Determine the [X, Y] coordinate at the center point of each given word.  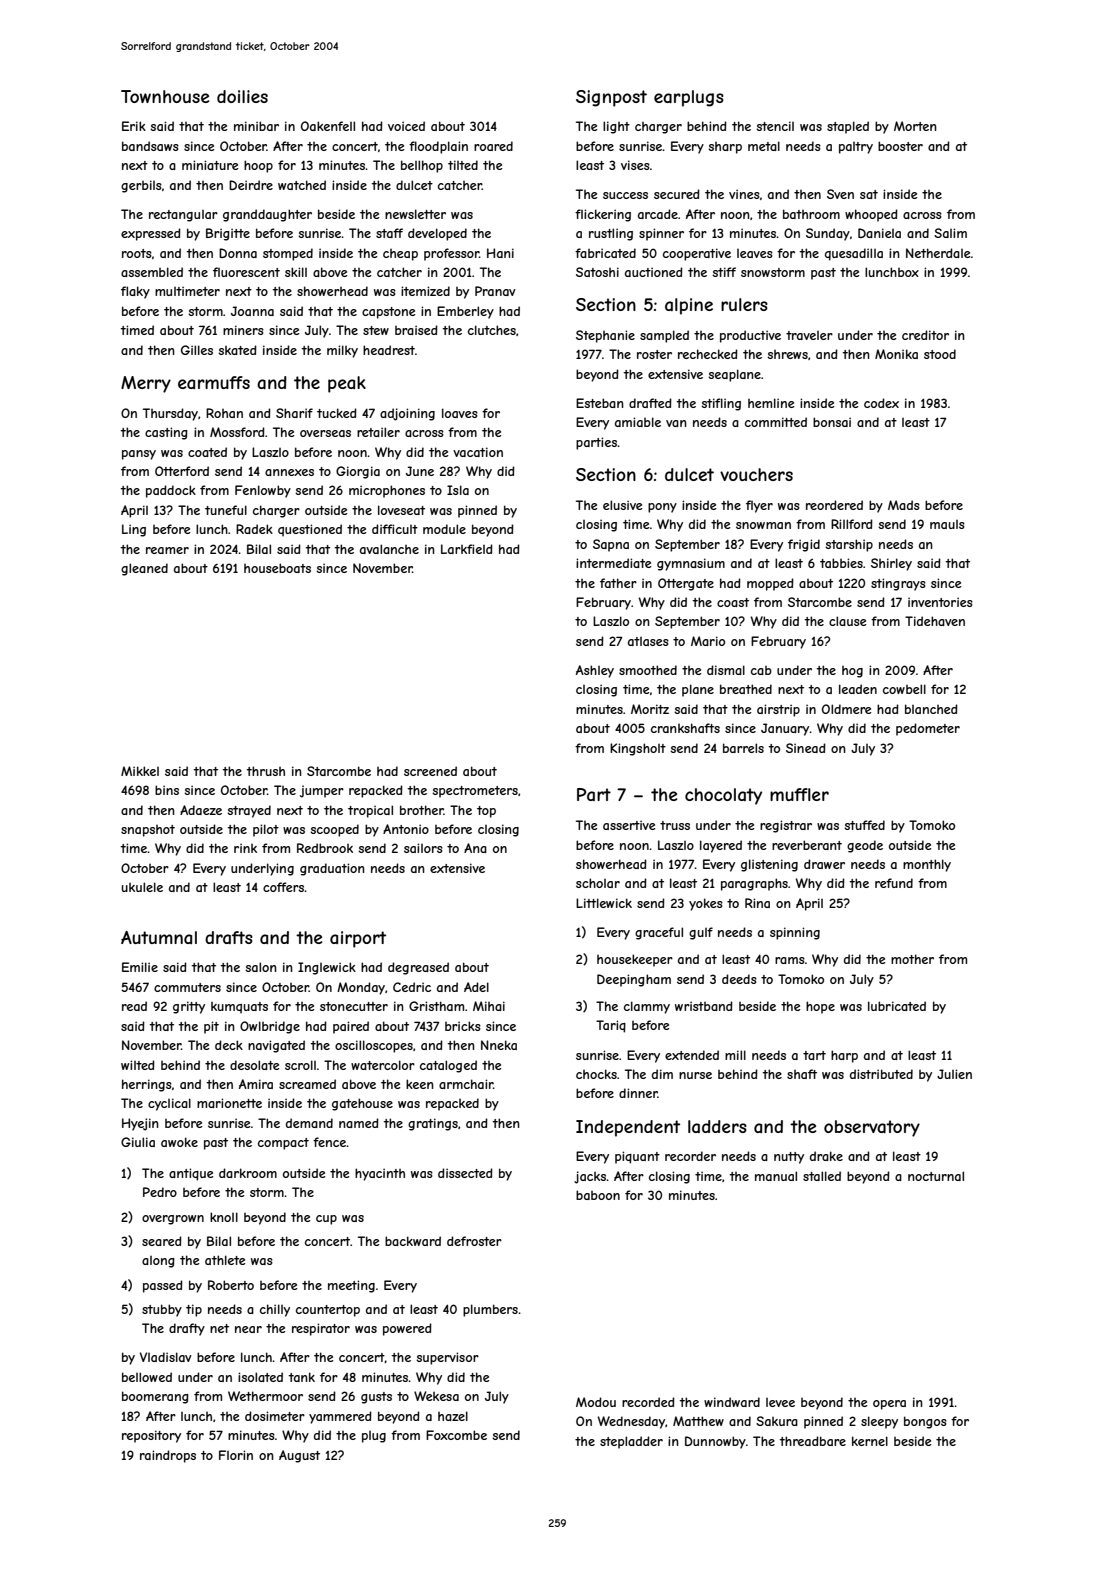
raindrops [168, 1456]
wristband [704, 1006]
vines [744, 194]
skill [296, 272]
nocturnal [936, 1176]
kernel [870, 1441]
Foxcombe [456, 1435]
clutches [492, 330]
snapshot [148, 831]
